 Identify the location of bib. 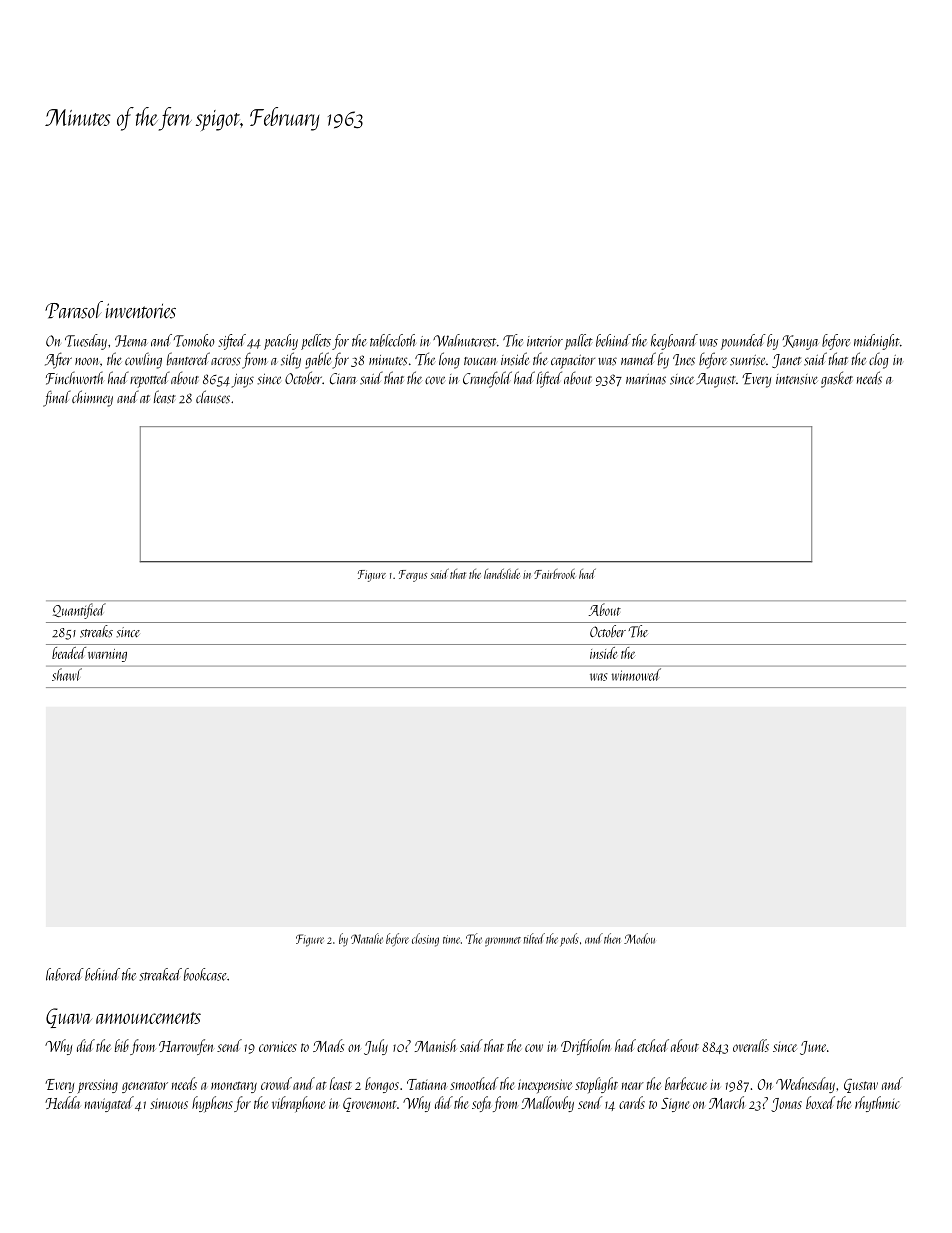
(122, 1045).
